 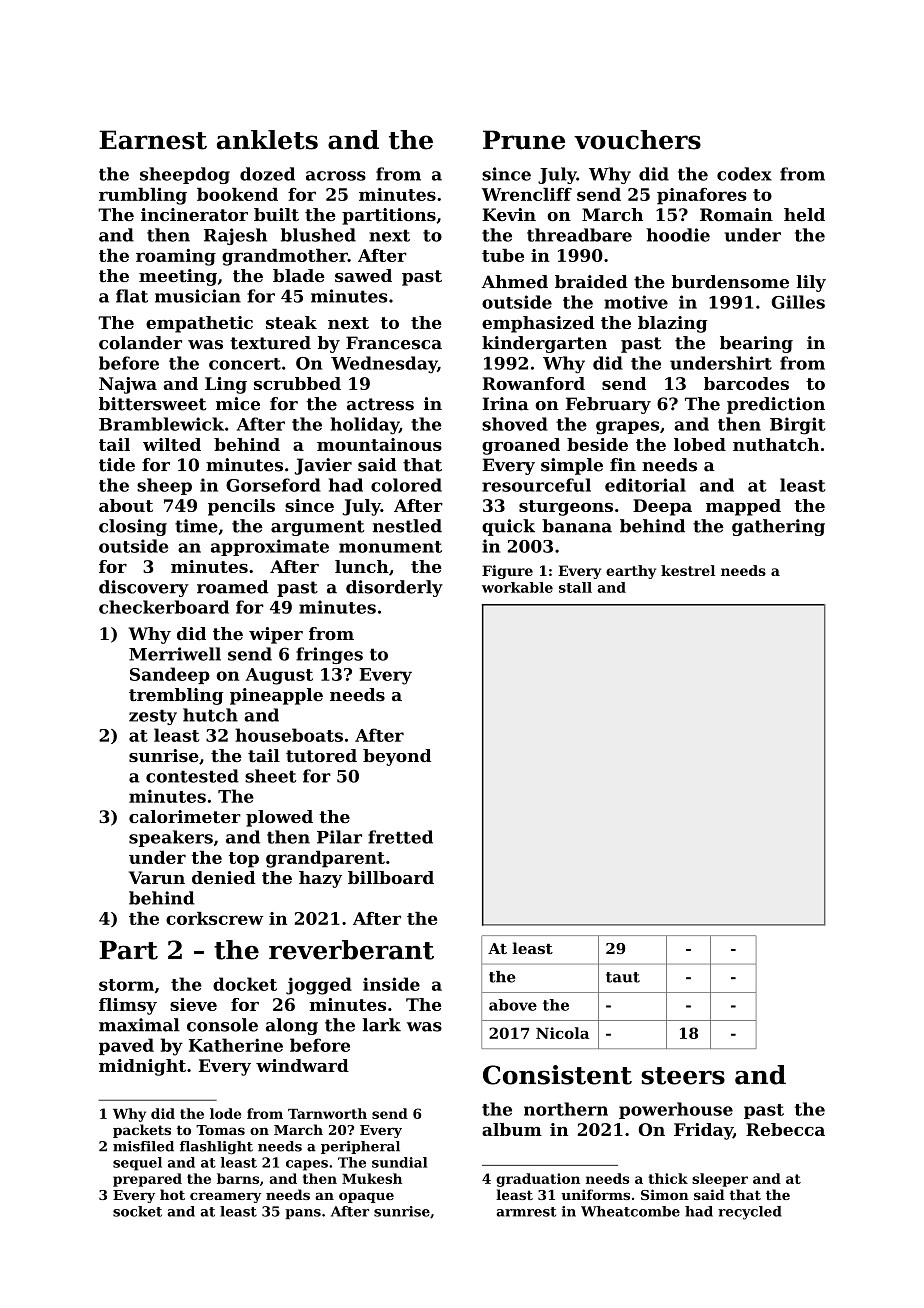 I want to click on kestrel, so click(x=688, y=570).
